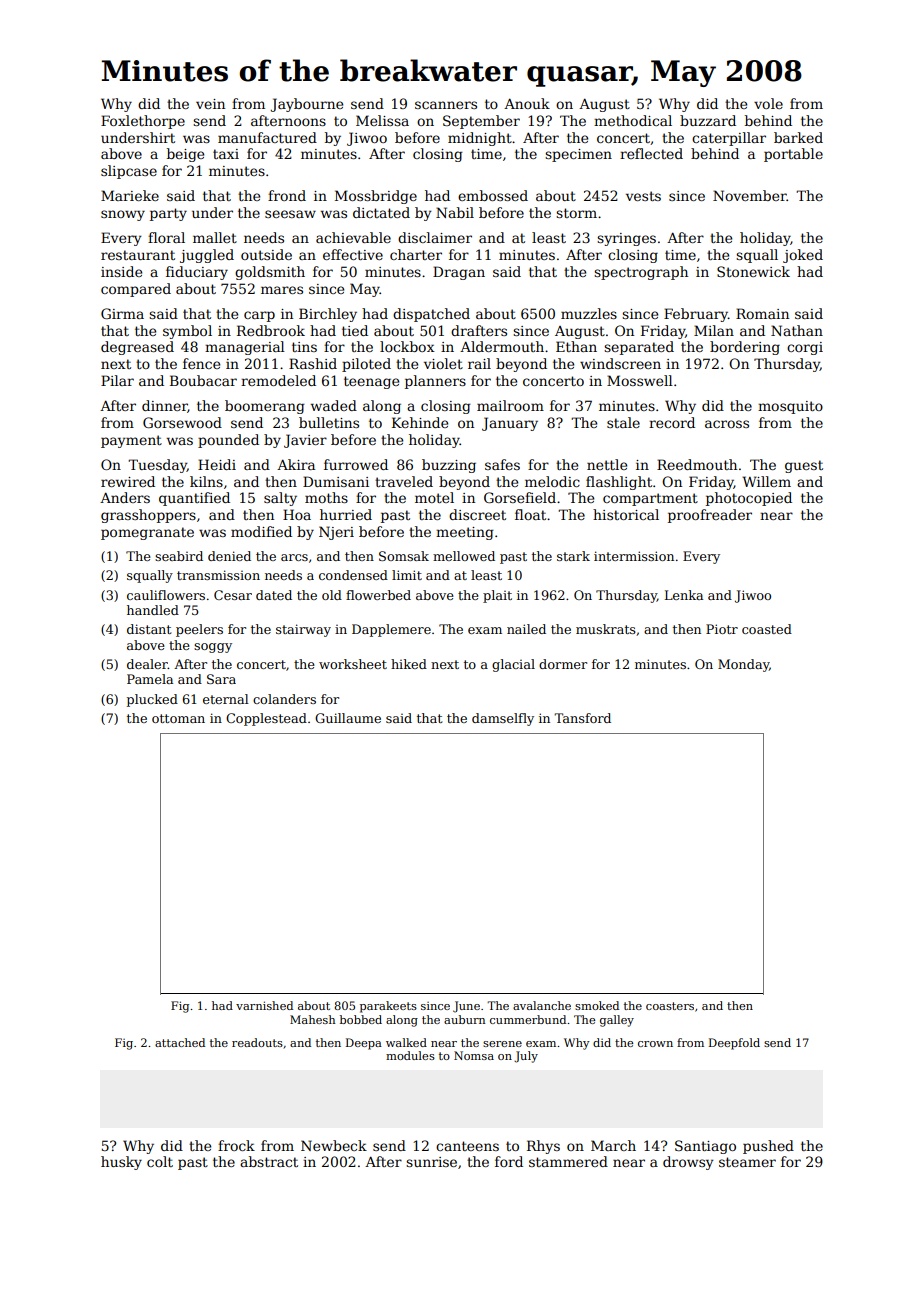 The image size is (924, 1308). Describe the element at coordinates (431, 1162) in the screenshot. I see `sunrise` at that location.
